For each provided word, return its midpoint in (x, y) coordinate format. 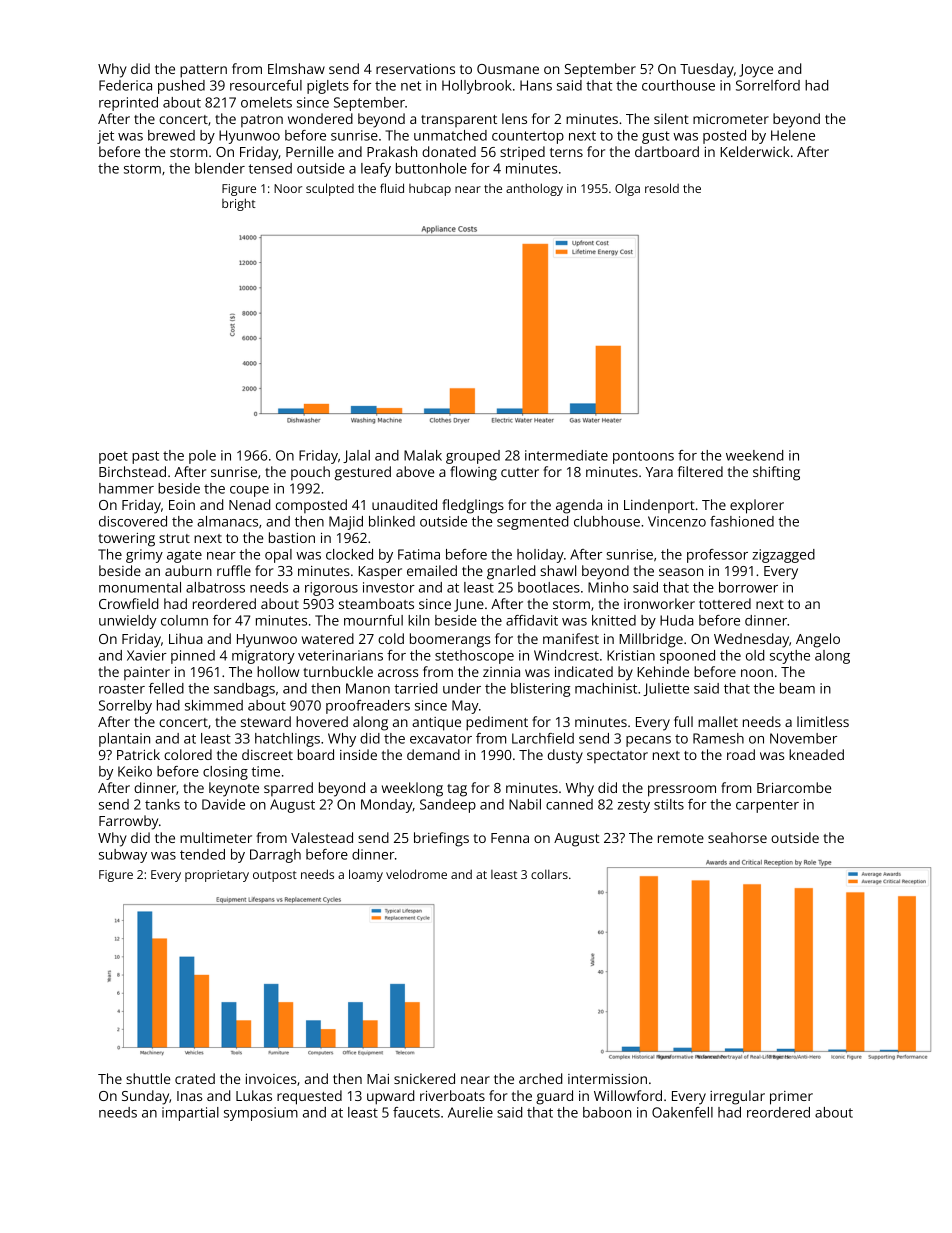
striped (522, 153)
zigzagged (783, 556)
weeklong (412, 789)
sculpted (330, 189)
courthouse (678, 85)
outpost (275, 876)
